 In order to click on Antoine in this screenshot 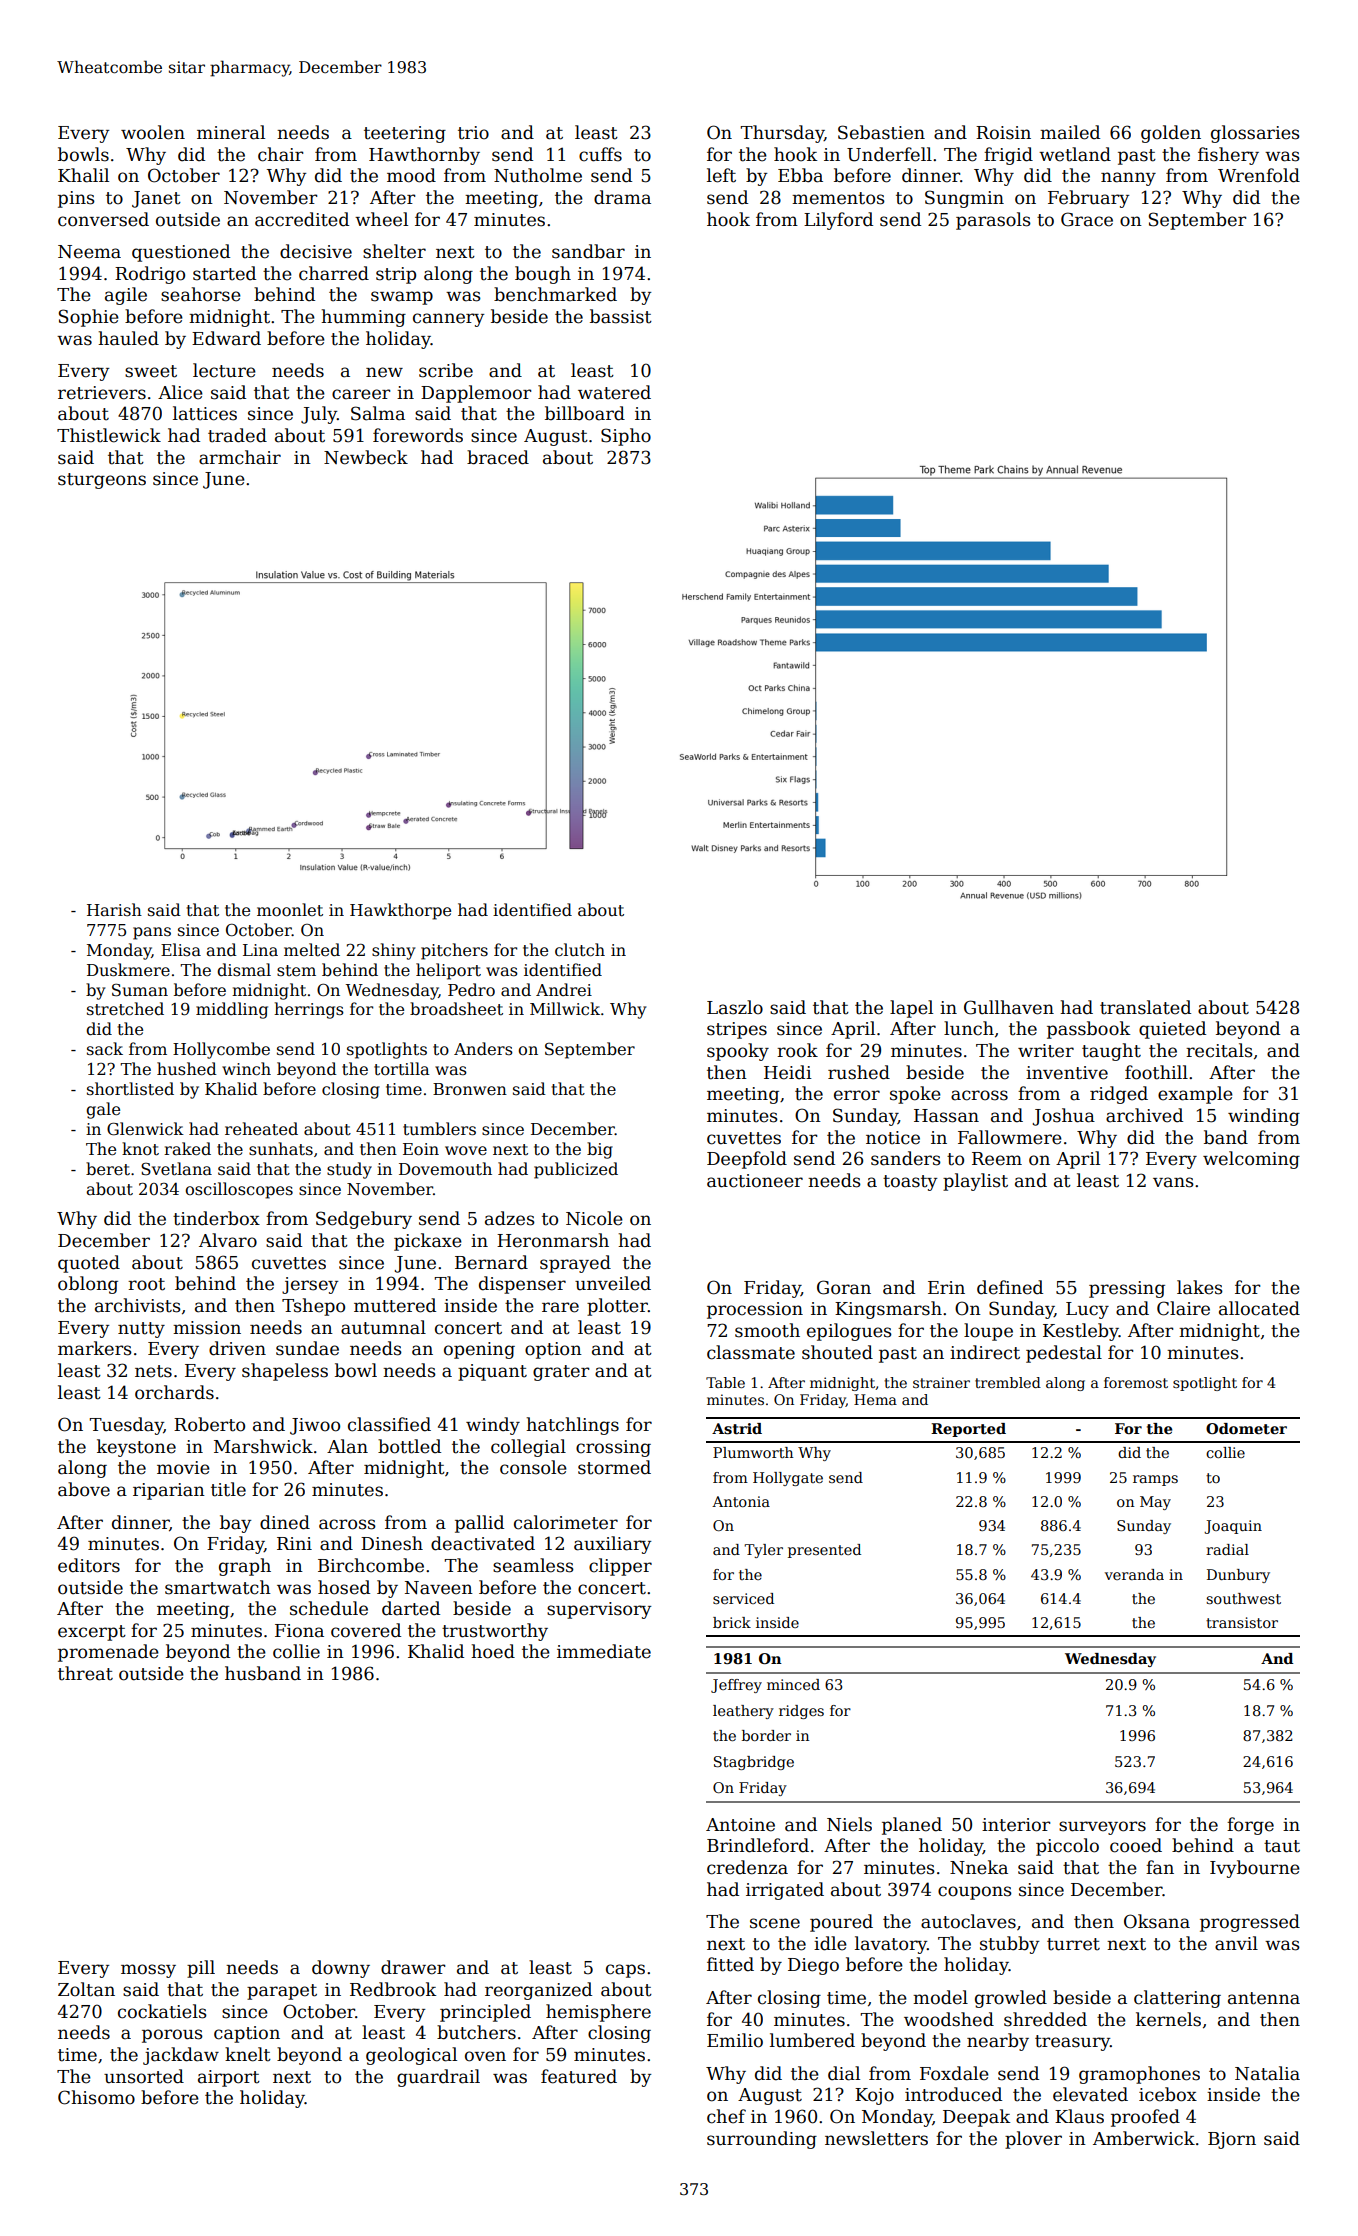, I will do `click(740, 1825)`.
